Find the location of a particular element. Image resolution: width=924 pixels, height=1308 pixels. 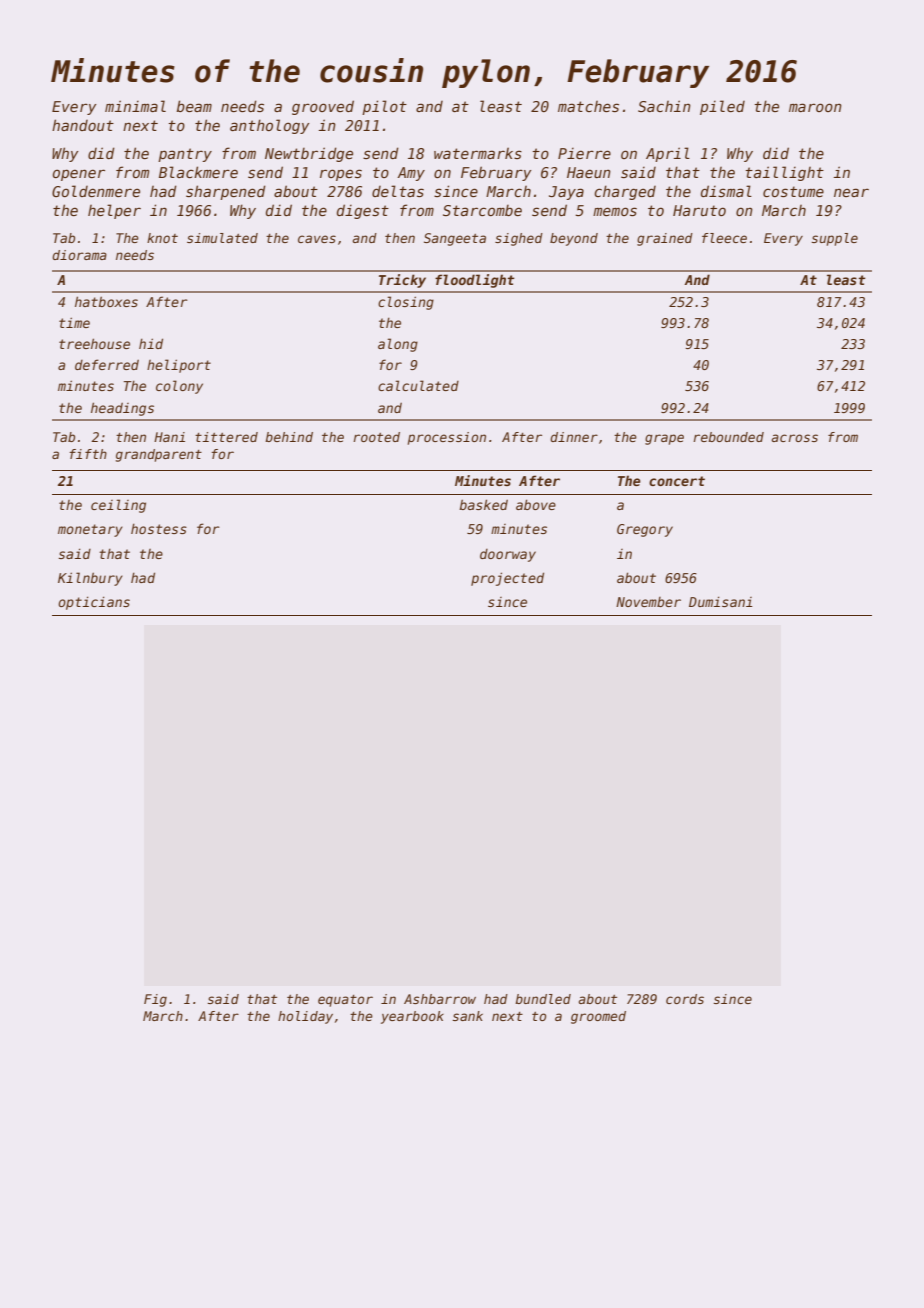

doorway is located at coordinates (508, 555).
